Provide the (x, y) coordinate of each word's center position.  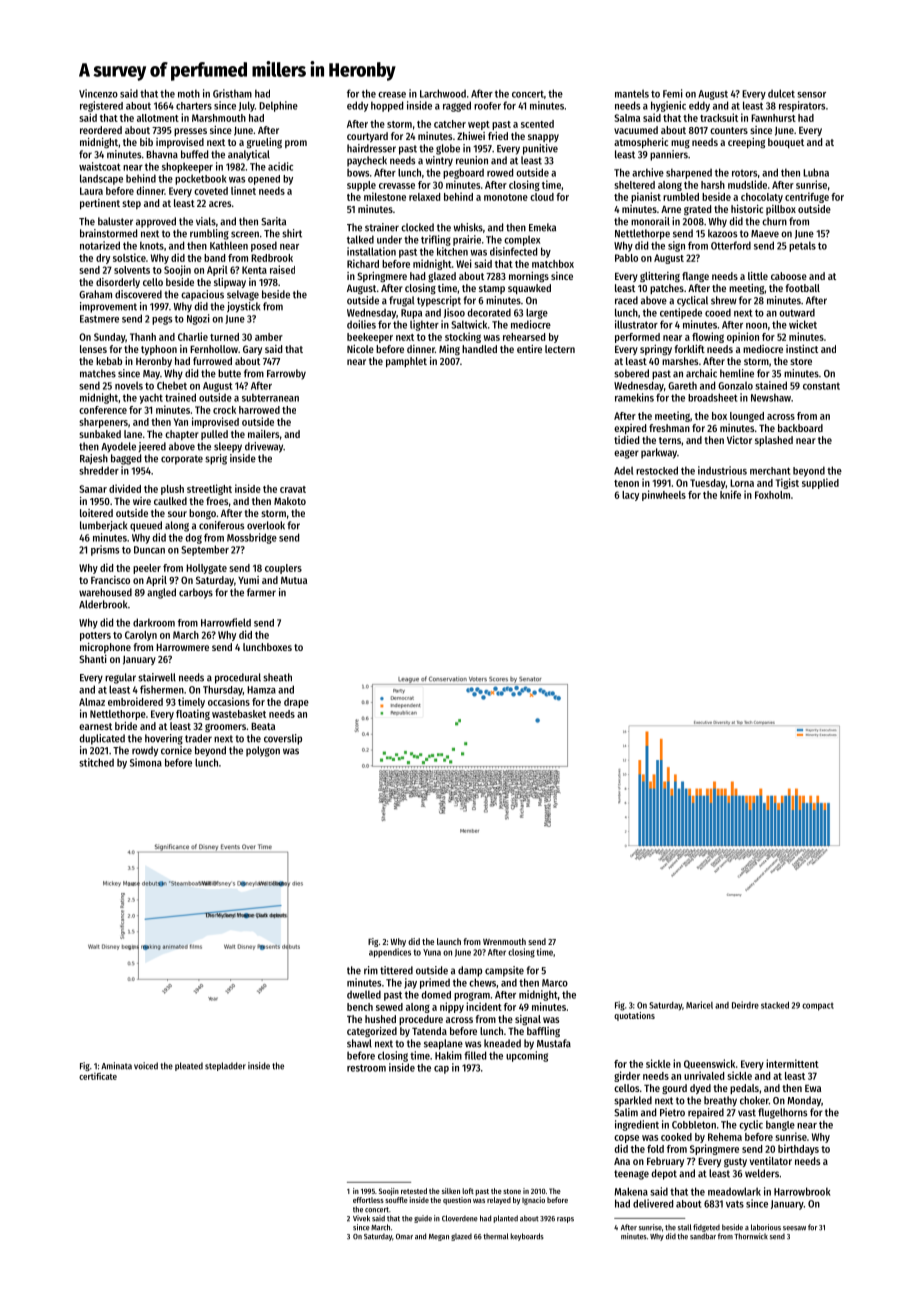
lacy (630, 496)
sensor (811, 95)
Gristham (232, 93)
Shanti (93, 659)
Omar (404, 1237)
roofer (487, 106)
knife (730, 494)
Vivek (361, 1218)
